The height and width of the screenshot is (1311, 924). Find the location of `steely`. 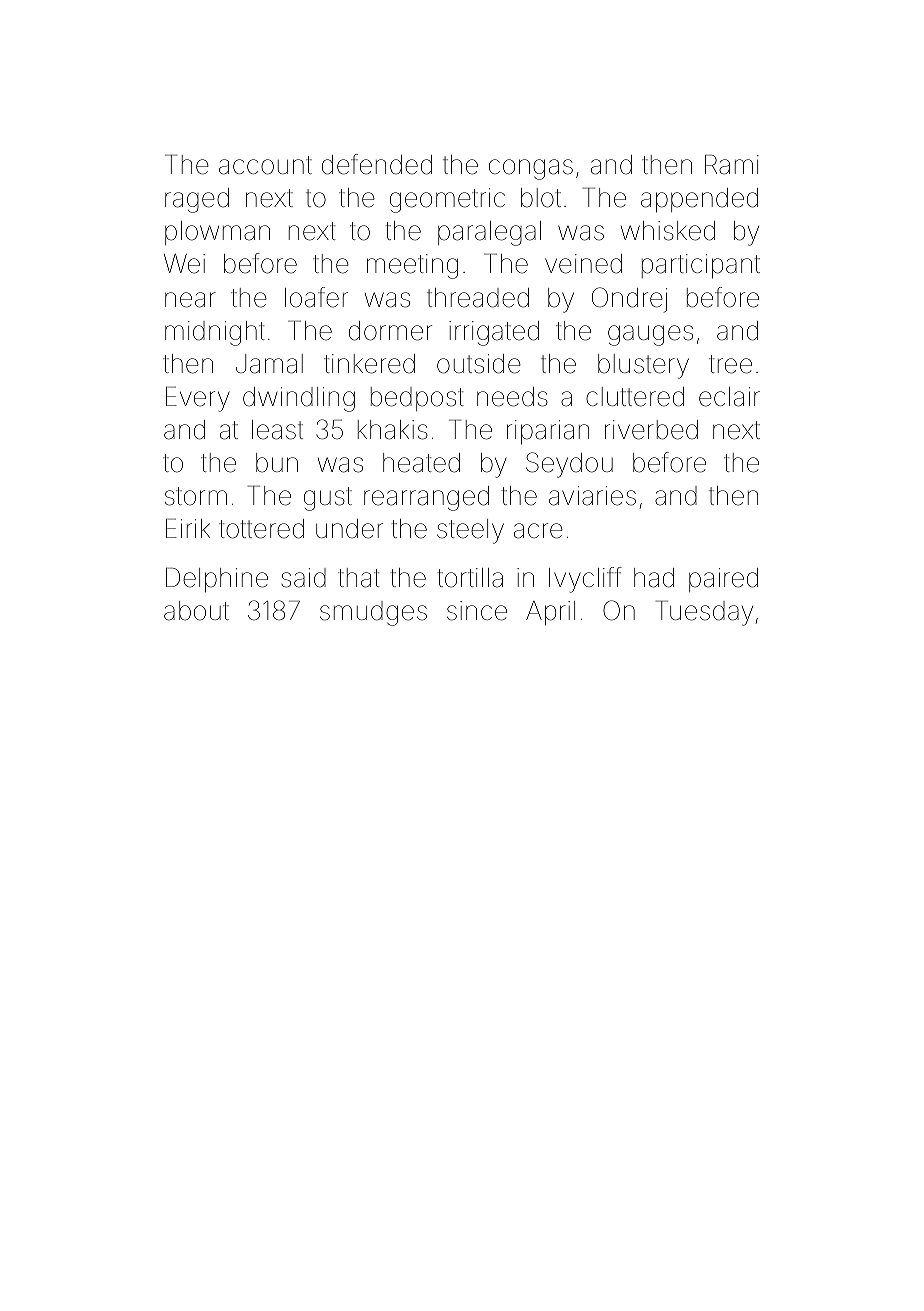

steely is located at coordinates (470, 531).
